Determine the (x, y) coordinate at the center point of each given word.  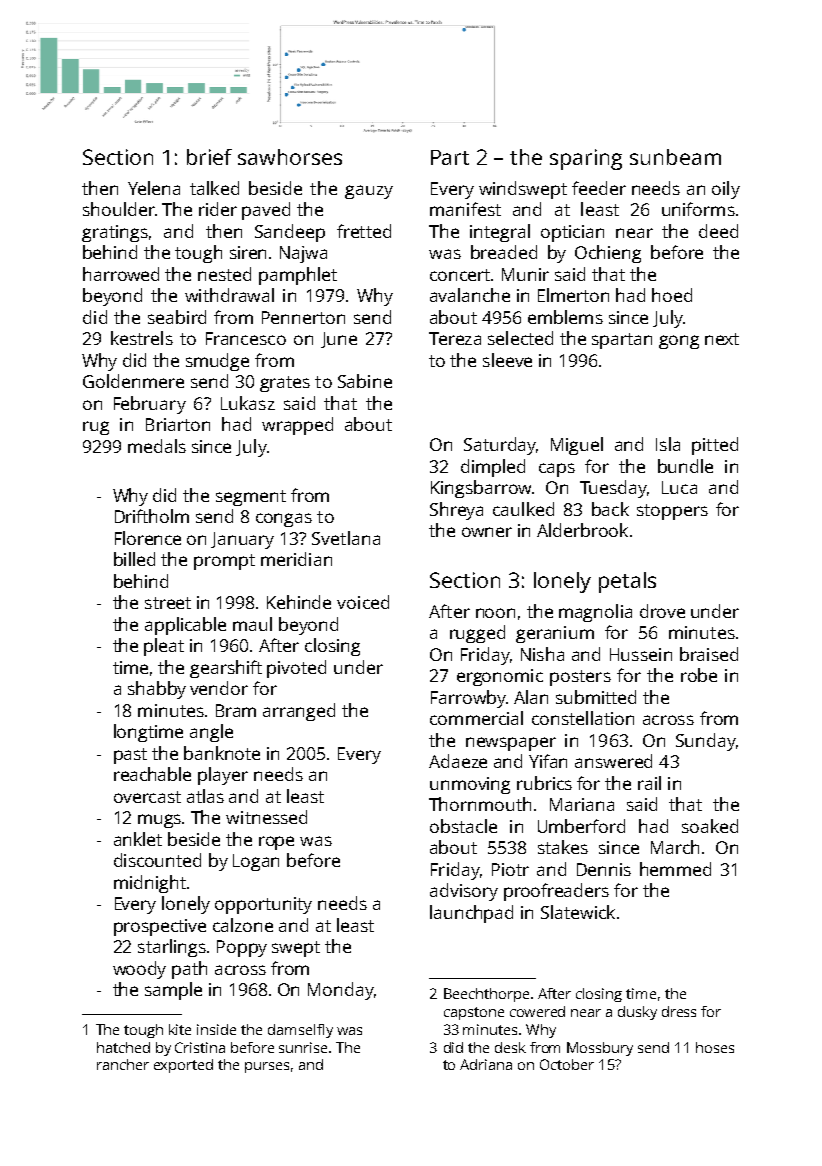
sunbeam (675, 157)
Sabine (365, 381)
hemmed (675, 869)
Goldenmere (133, 381)
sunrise (303, 1047)
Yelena (154, 188)
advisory (464, 892)
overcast (147, 797)
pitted (715, 446)
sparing (586, 159)
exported (183, 1066)
